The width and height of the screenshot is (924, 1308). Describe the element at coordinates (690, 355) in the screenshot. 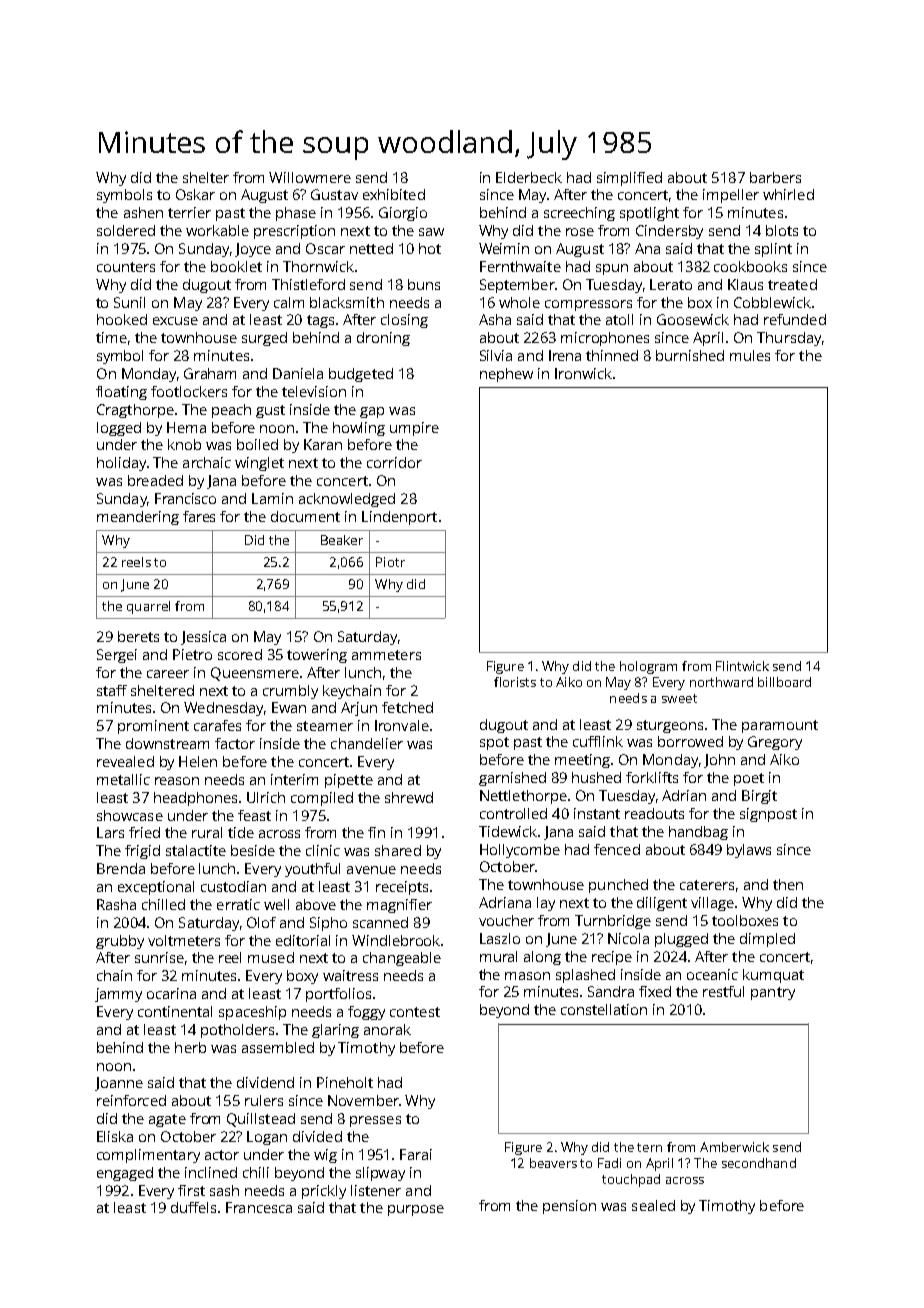

I see `burnished` at that location.
